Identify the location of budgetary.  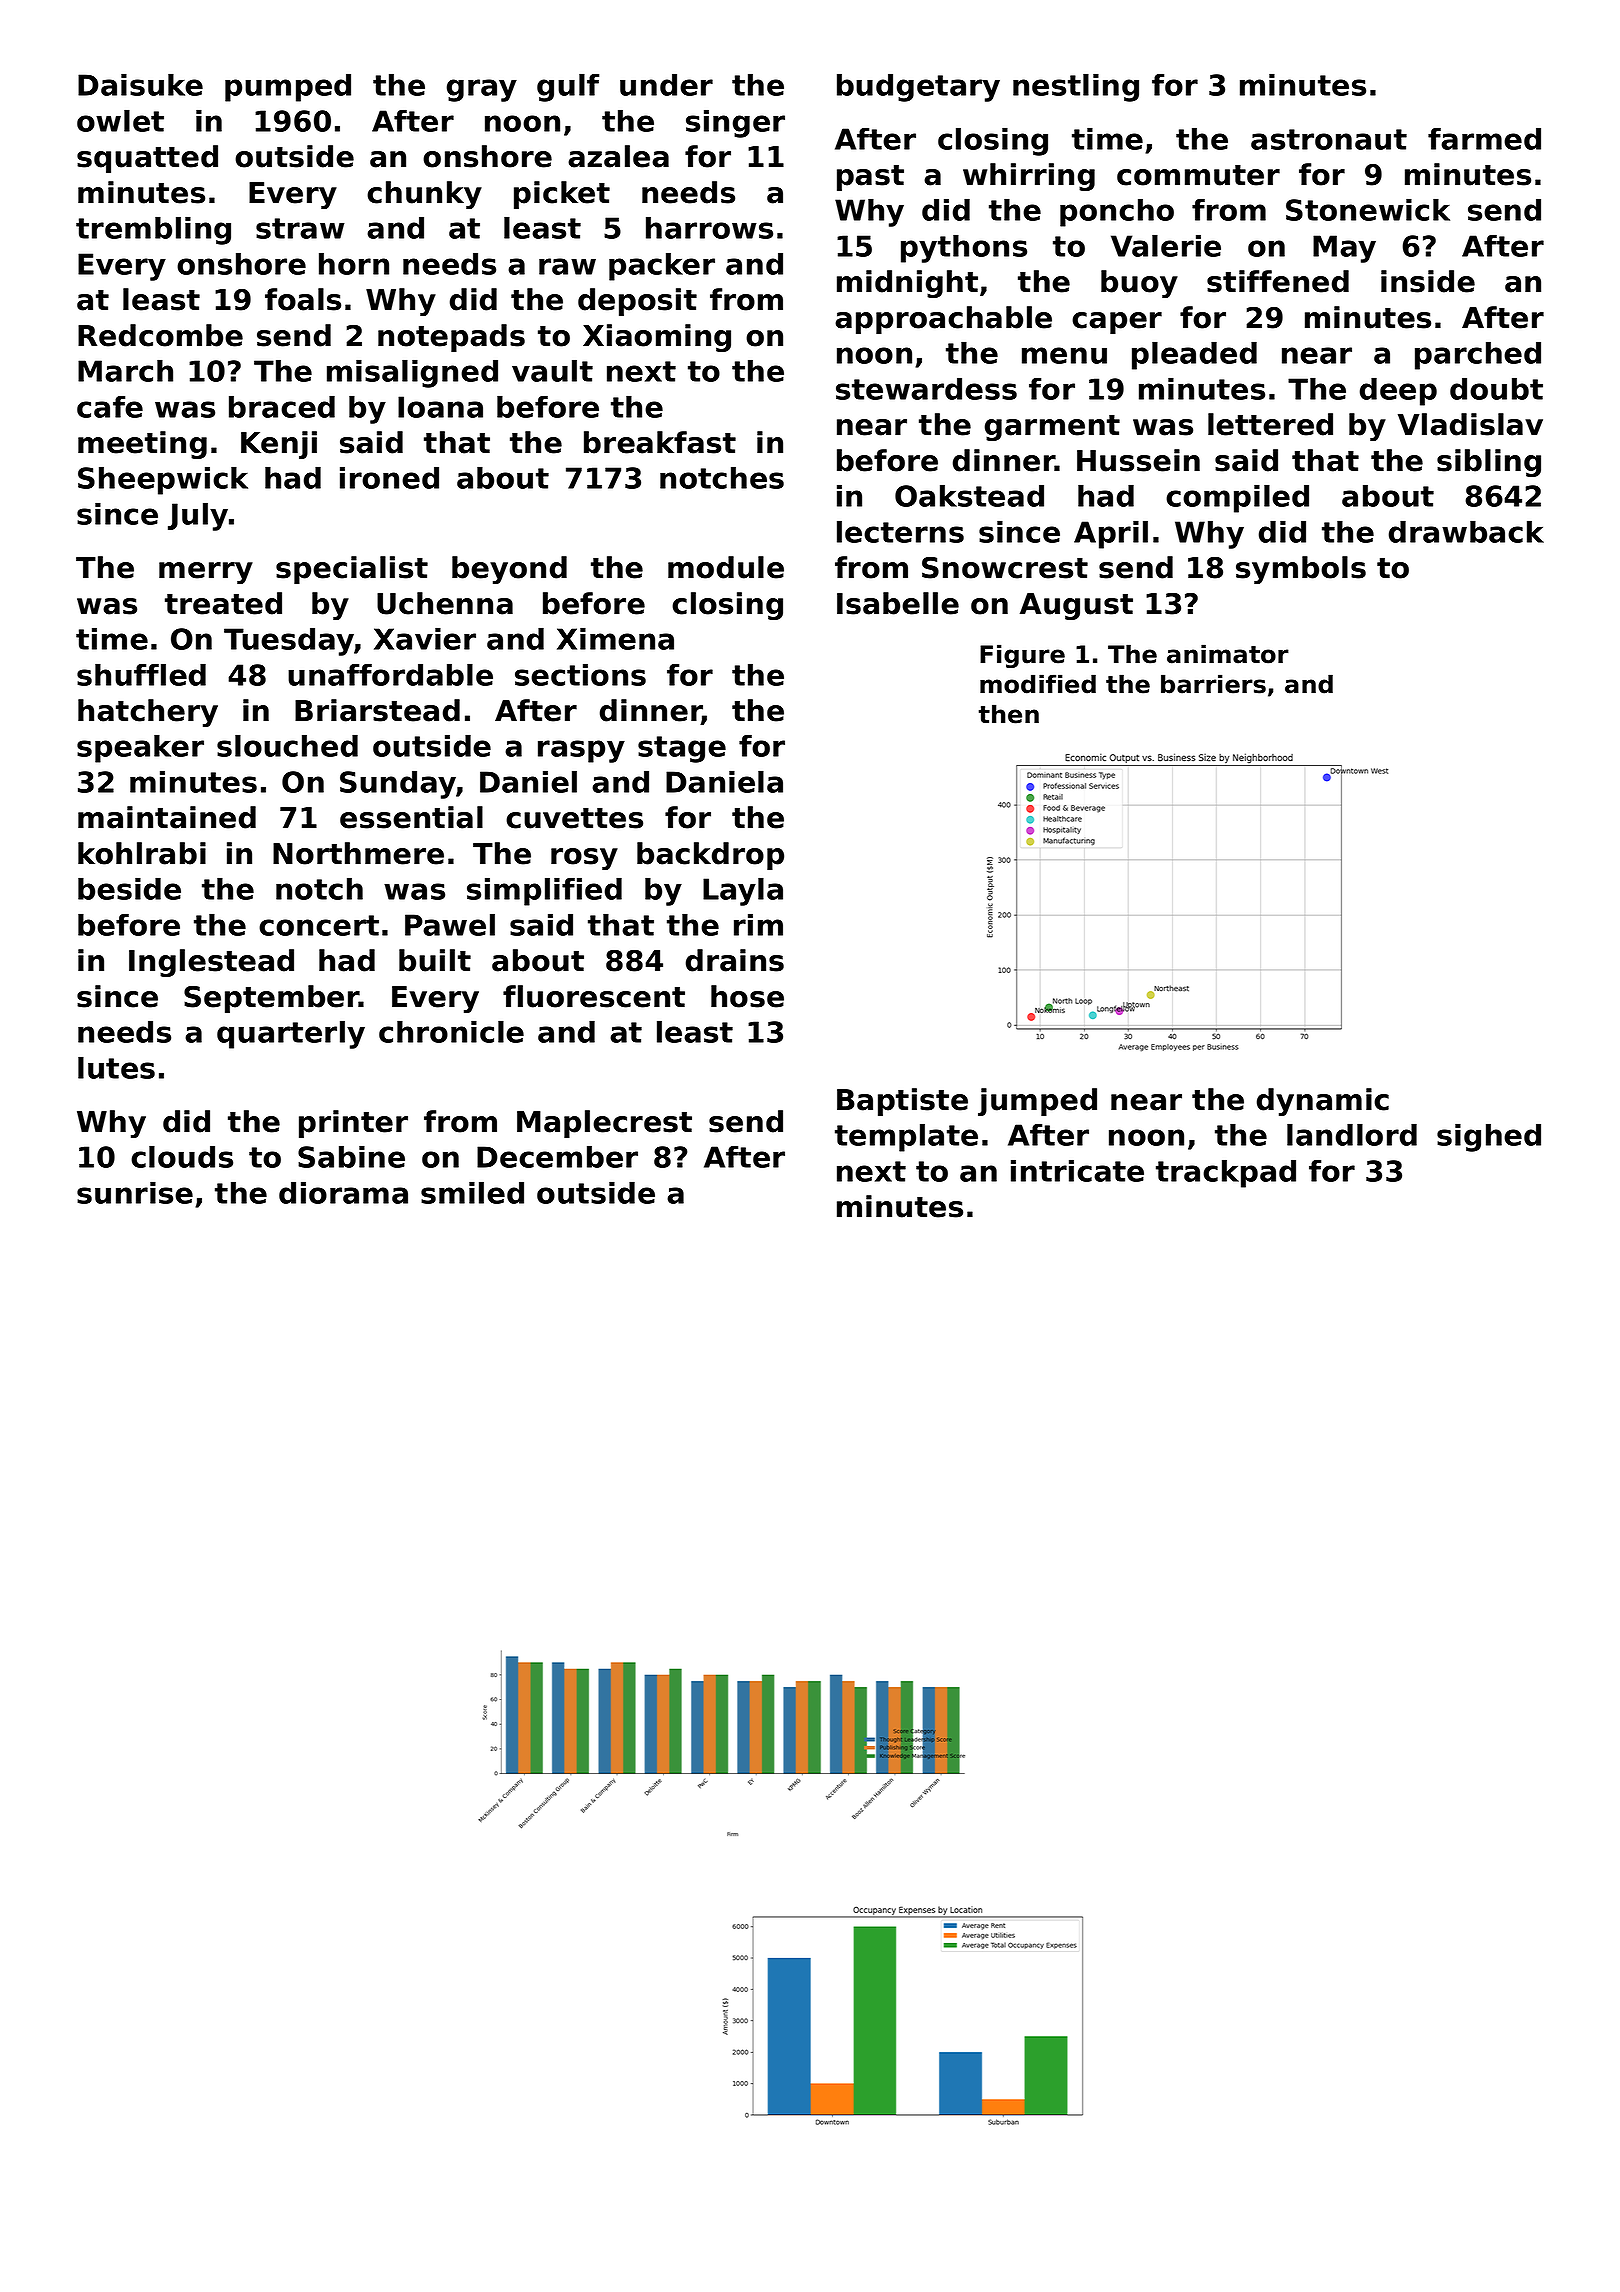
(918, 87).
